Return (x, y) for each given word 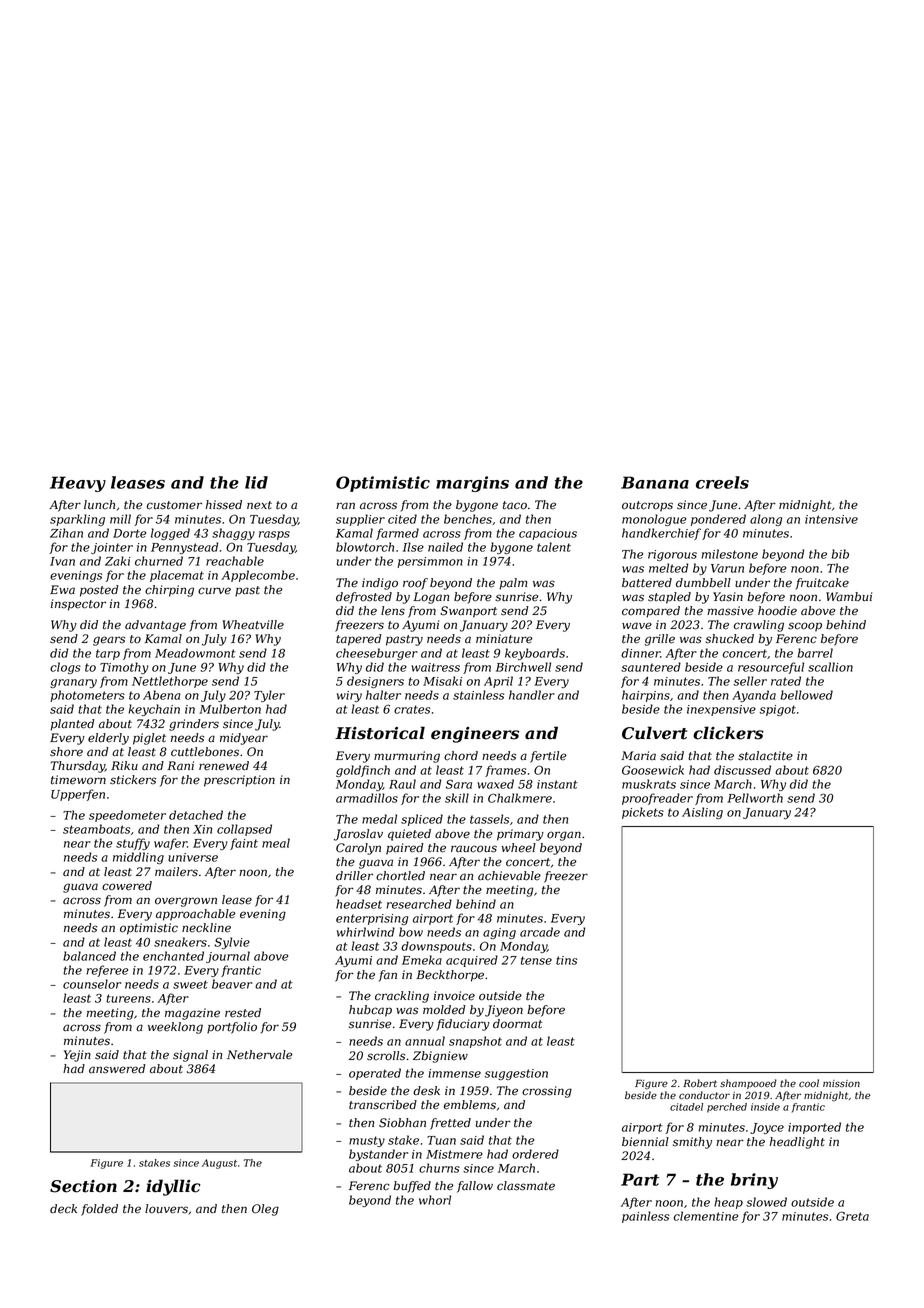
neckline (206, 928)
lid (256, 482)
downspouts (436, 947)
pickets (643, 813)
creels (722, 482)
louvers (166, 1209)
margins (472, 484)
